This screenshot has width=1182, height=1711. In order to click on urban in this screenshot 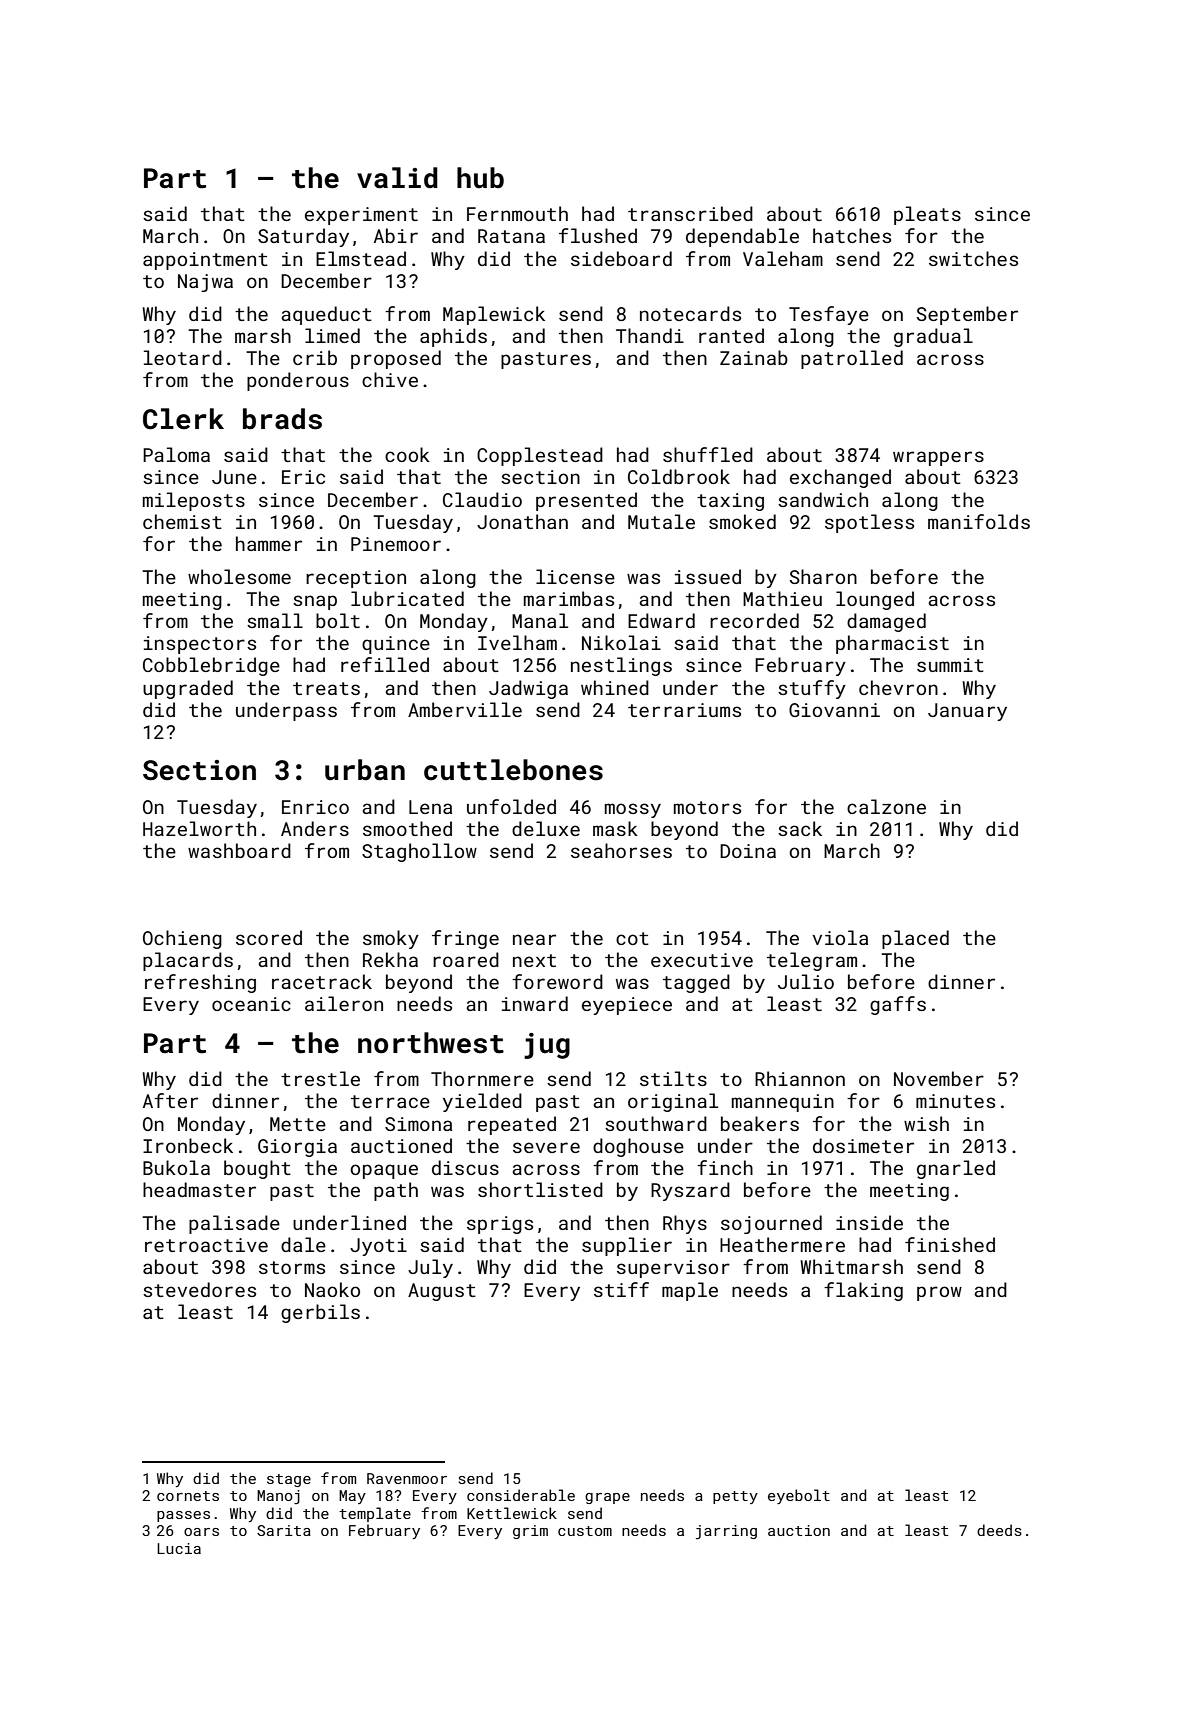, I will do `click(365, 770)`.
